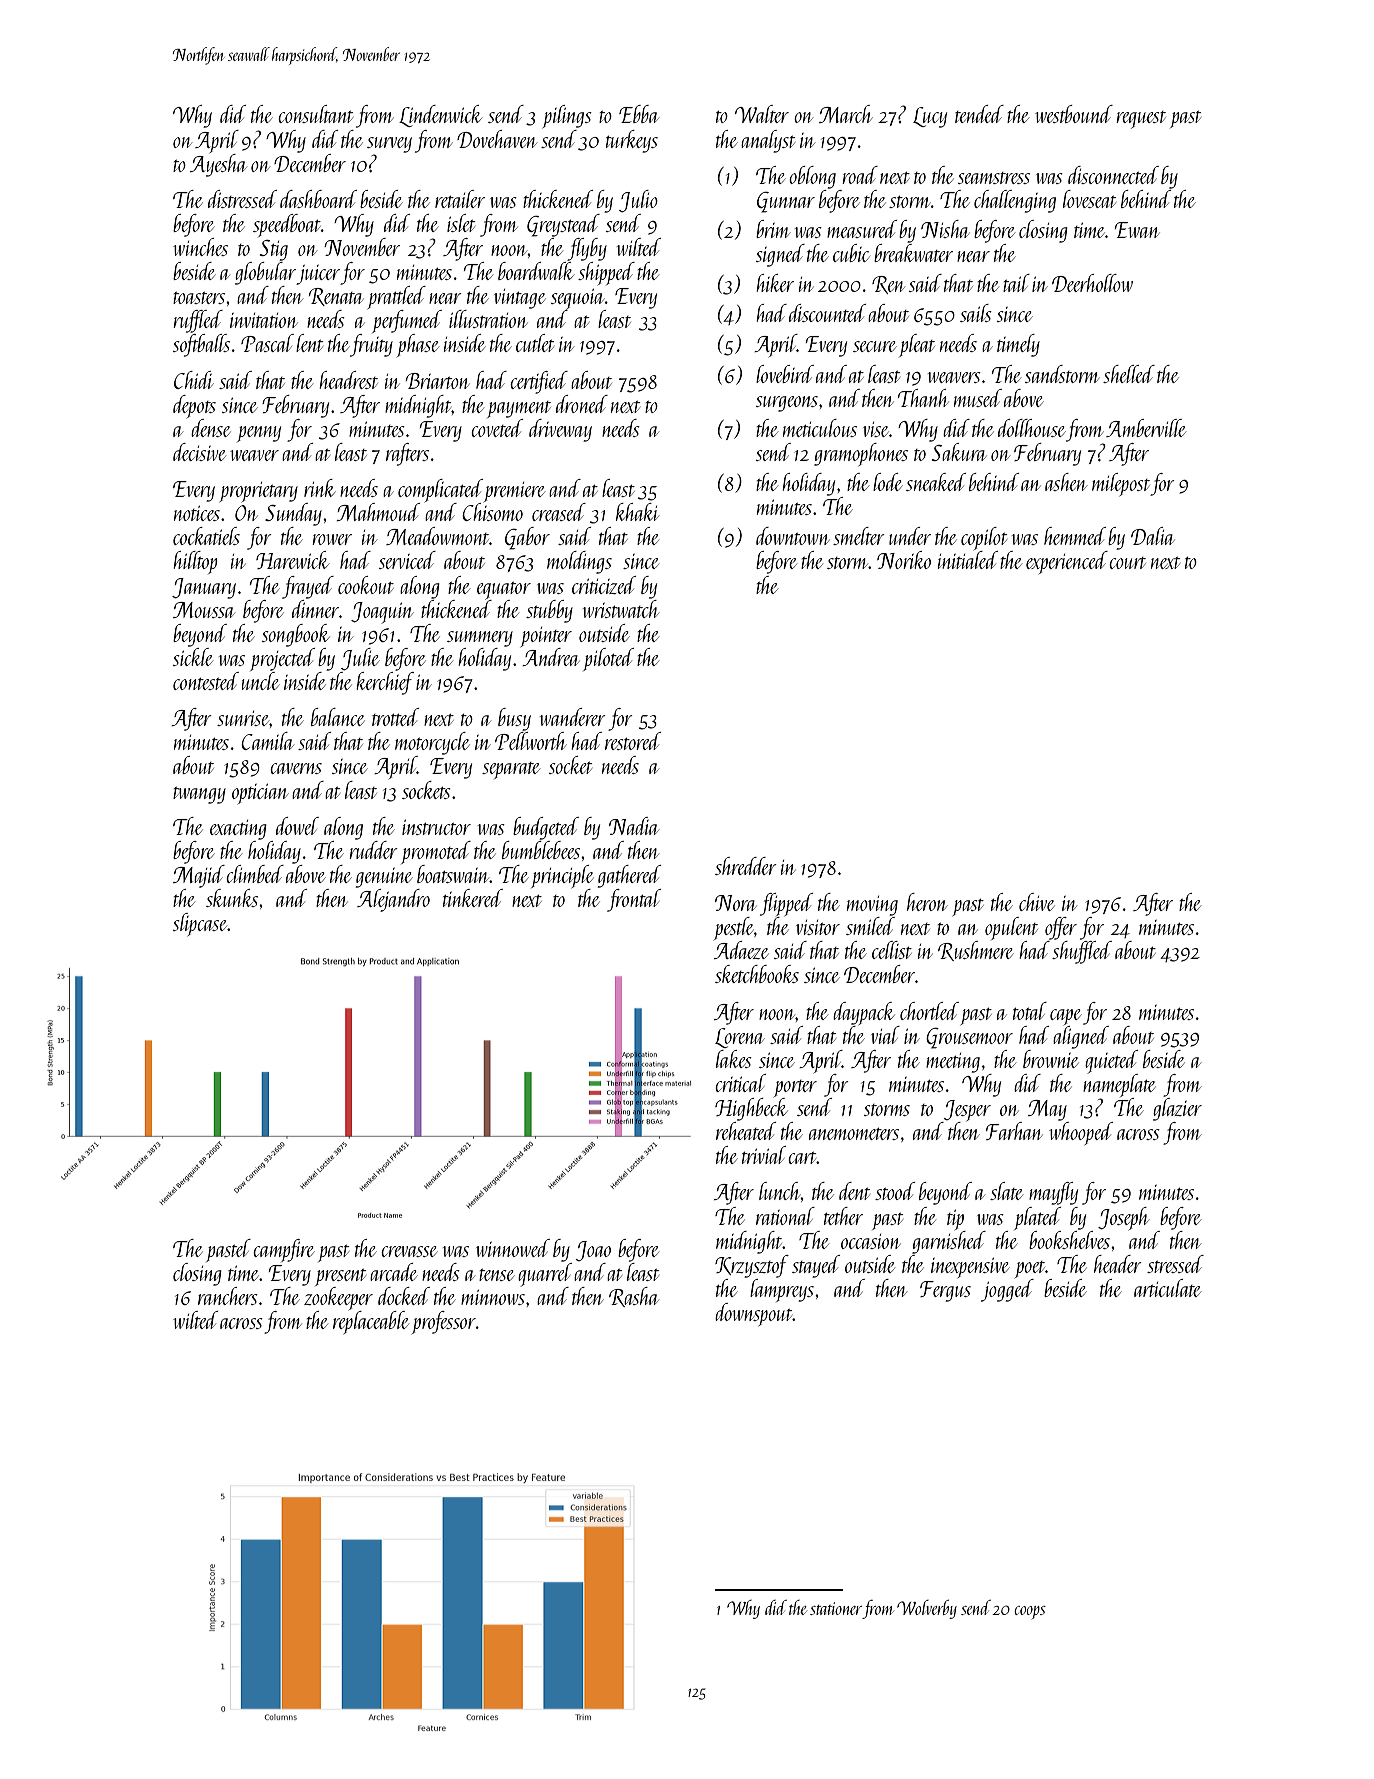 The width and height of the screenshot is (1374, 1779). What do you see at coordinates (1037, 902) in the screenshot?
I see `chive` at bounding box center [1037, 902].
